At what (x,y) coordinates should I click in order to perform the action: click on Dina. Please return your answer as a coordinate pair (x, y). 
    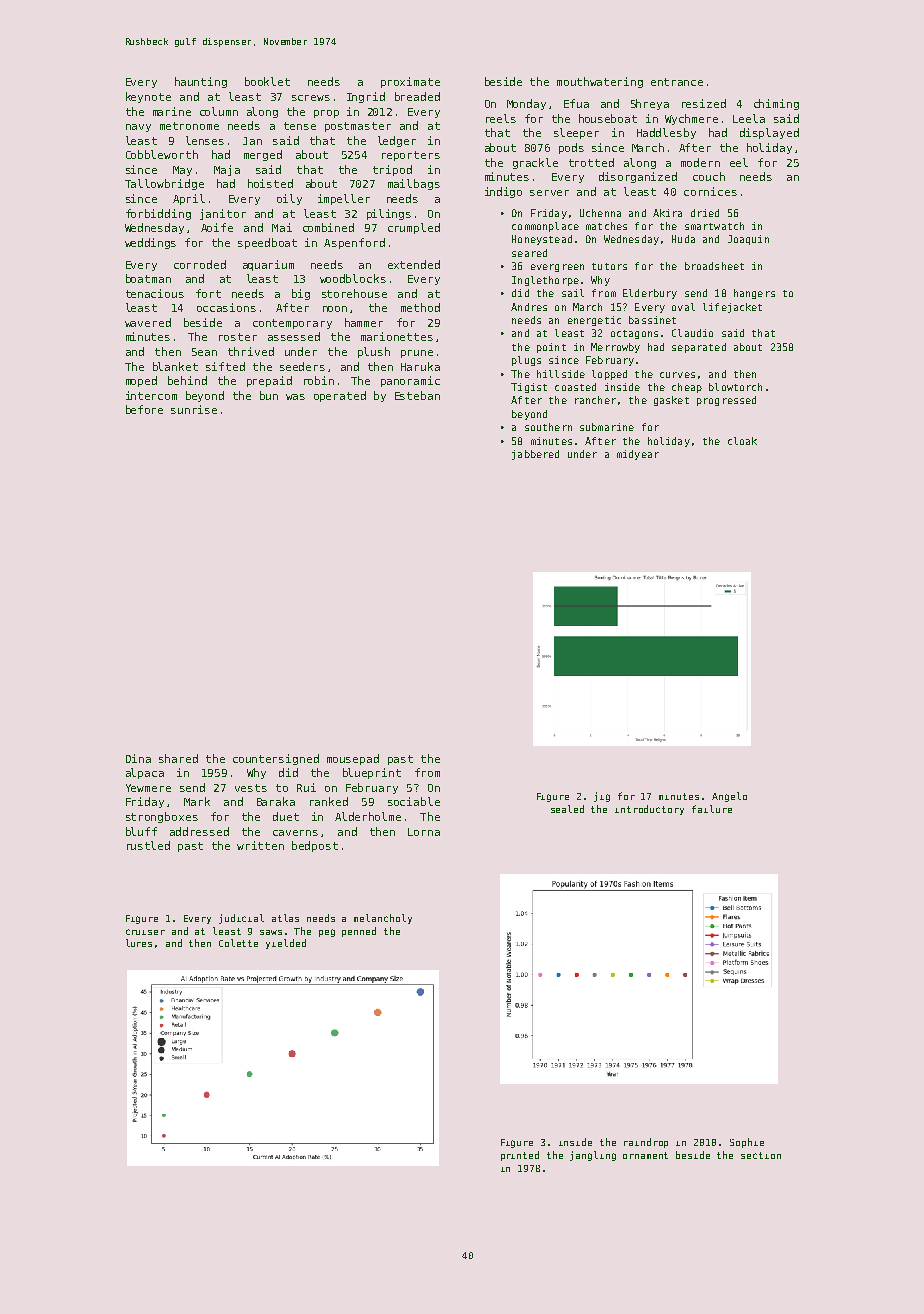
    Looking at the image, I should click on (138, 758).
